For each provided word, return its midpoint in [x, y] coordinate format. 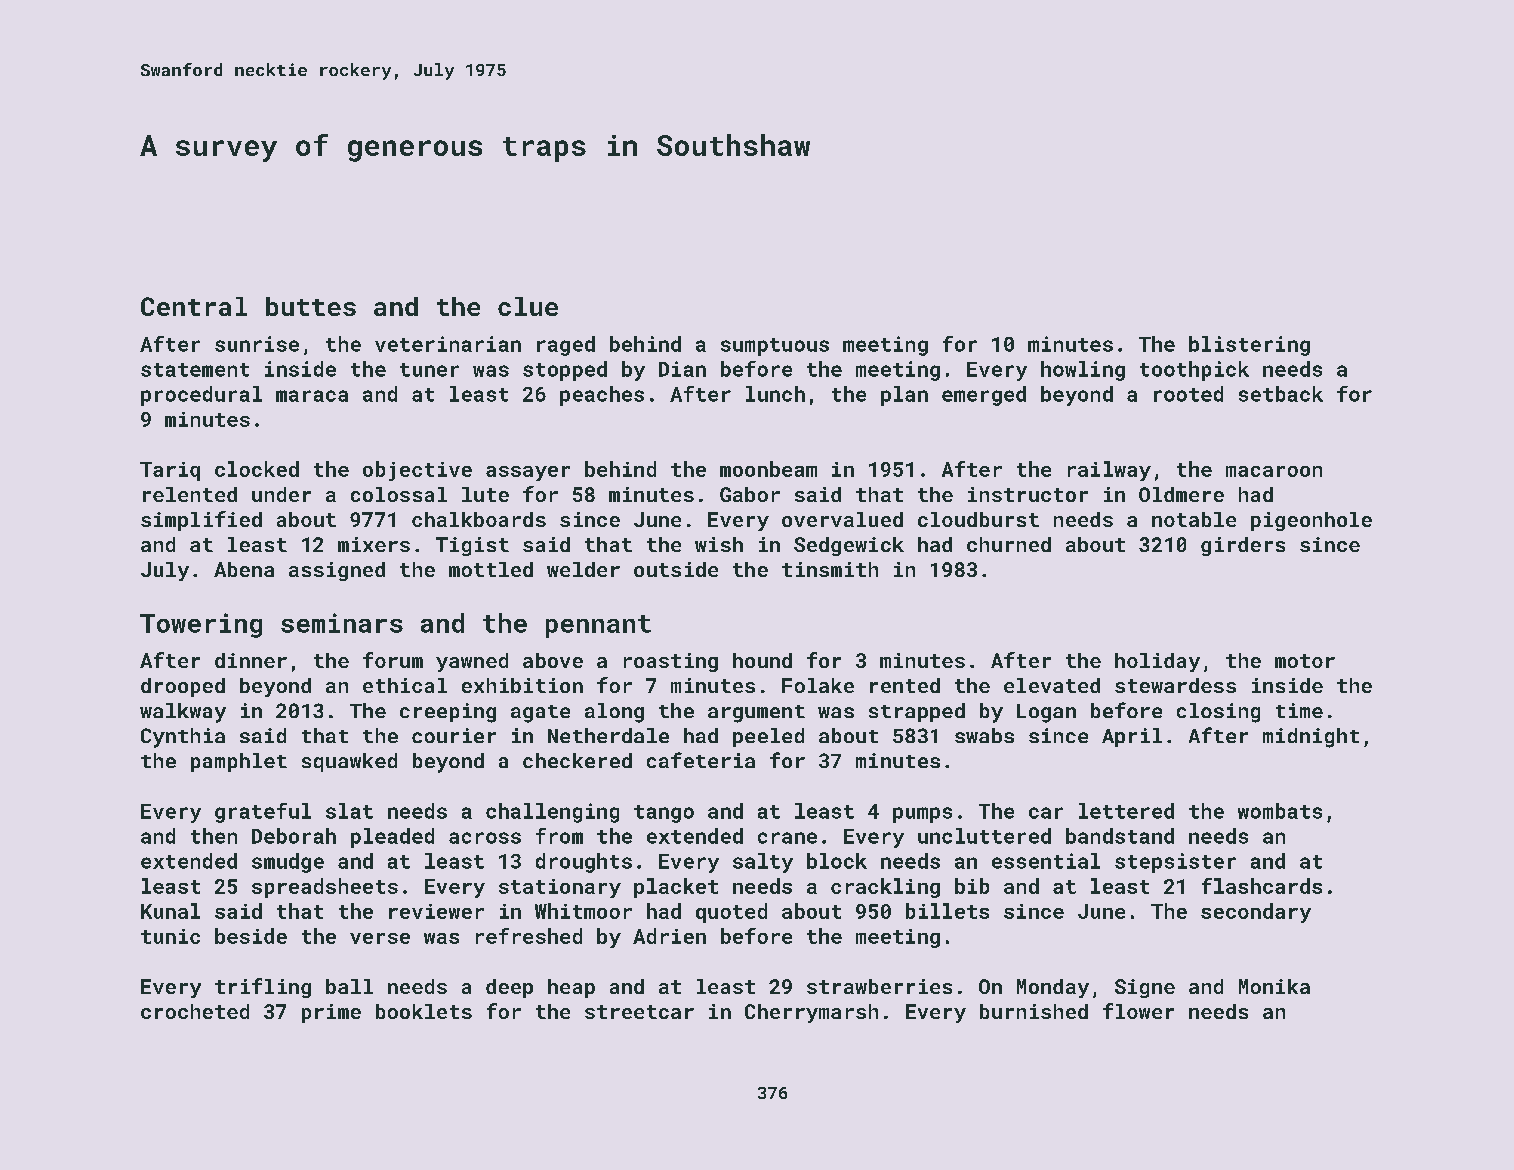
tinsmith [830, 569]
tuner [429, 370]
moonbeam [768, 469]
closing [1218, 713]
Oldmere [1181, 494]
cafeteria [701, 760]
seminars [342, 623]
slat [349, 811]
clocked [257, 469]
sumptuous [775, 347]
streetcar [639, 1012]
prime [331, 1013]
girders [1243, 546]
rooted [1188, 394]
